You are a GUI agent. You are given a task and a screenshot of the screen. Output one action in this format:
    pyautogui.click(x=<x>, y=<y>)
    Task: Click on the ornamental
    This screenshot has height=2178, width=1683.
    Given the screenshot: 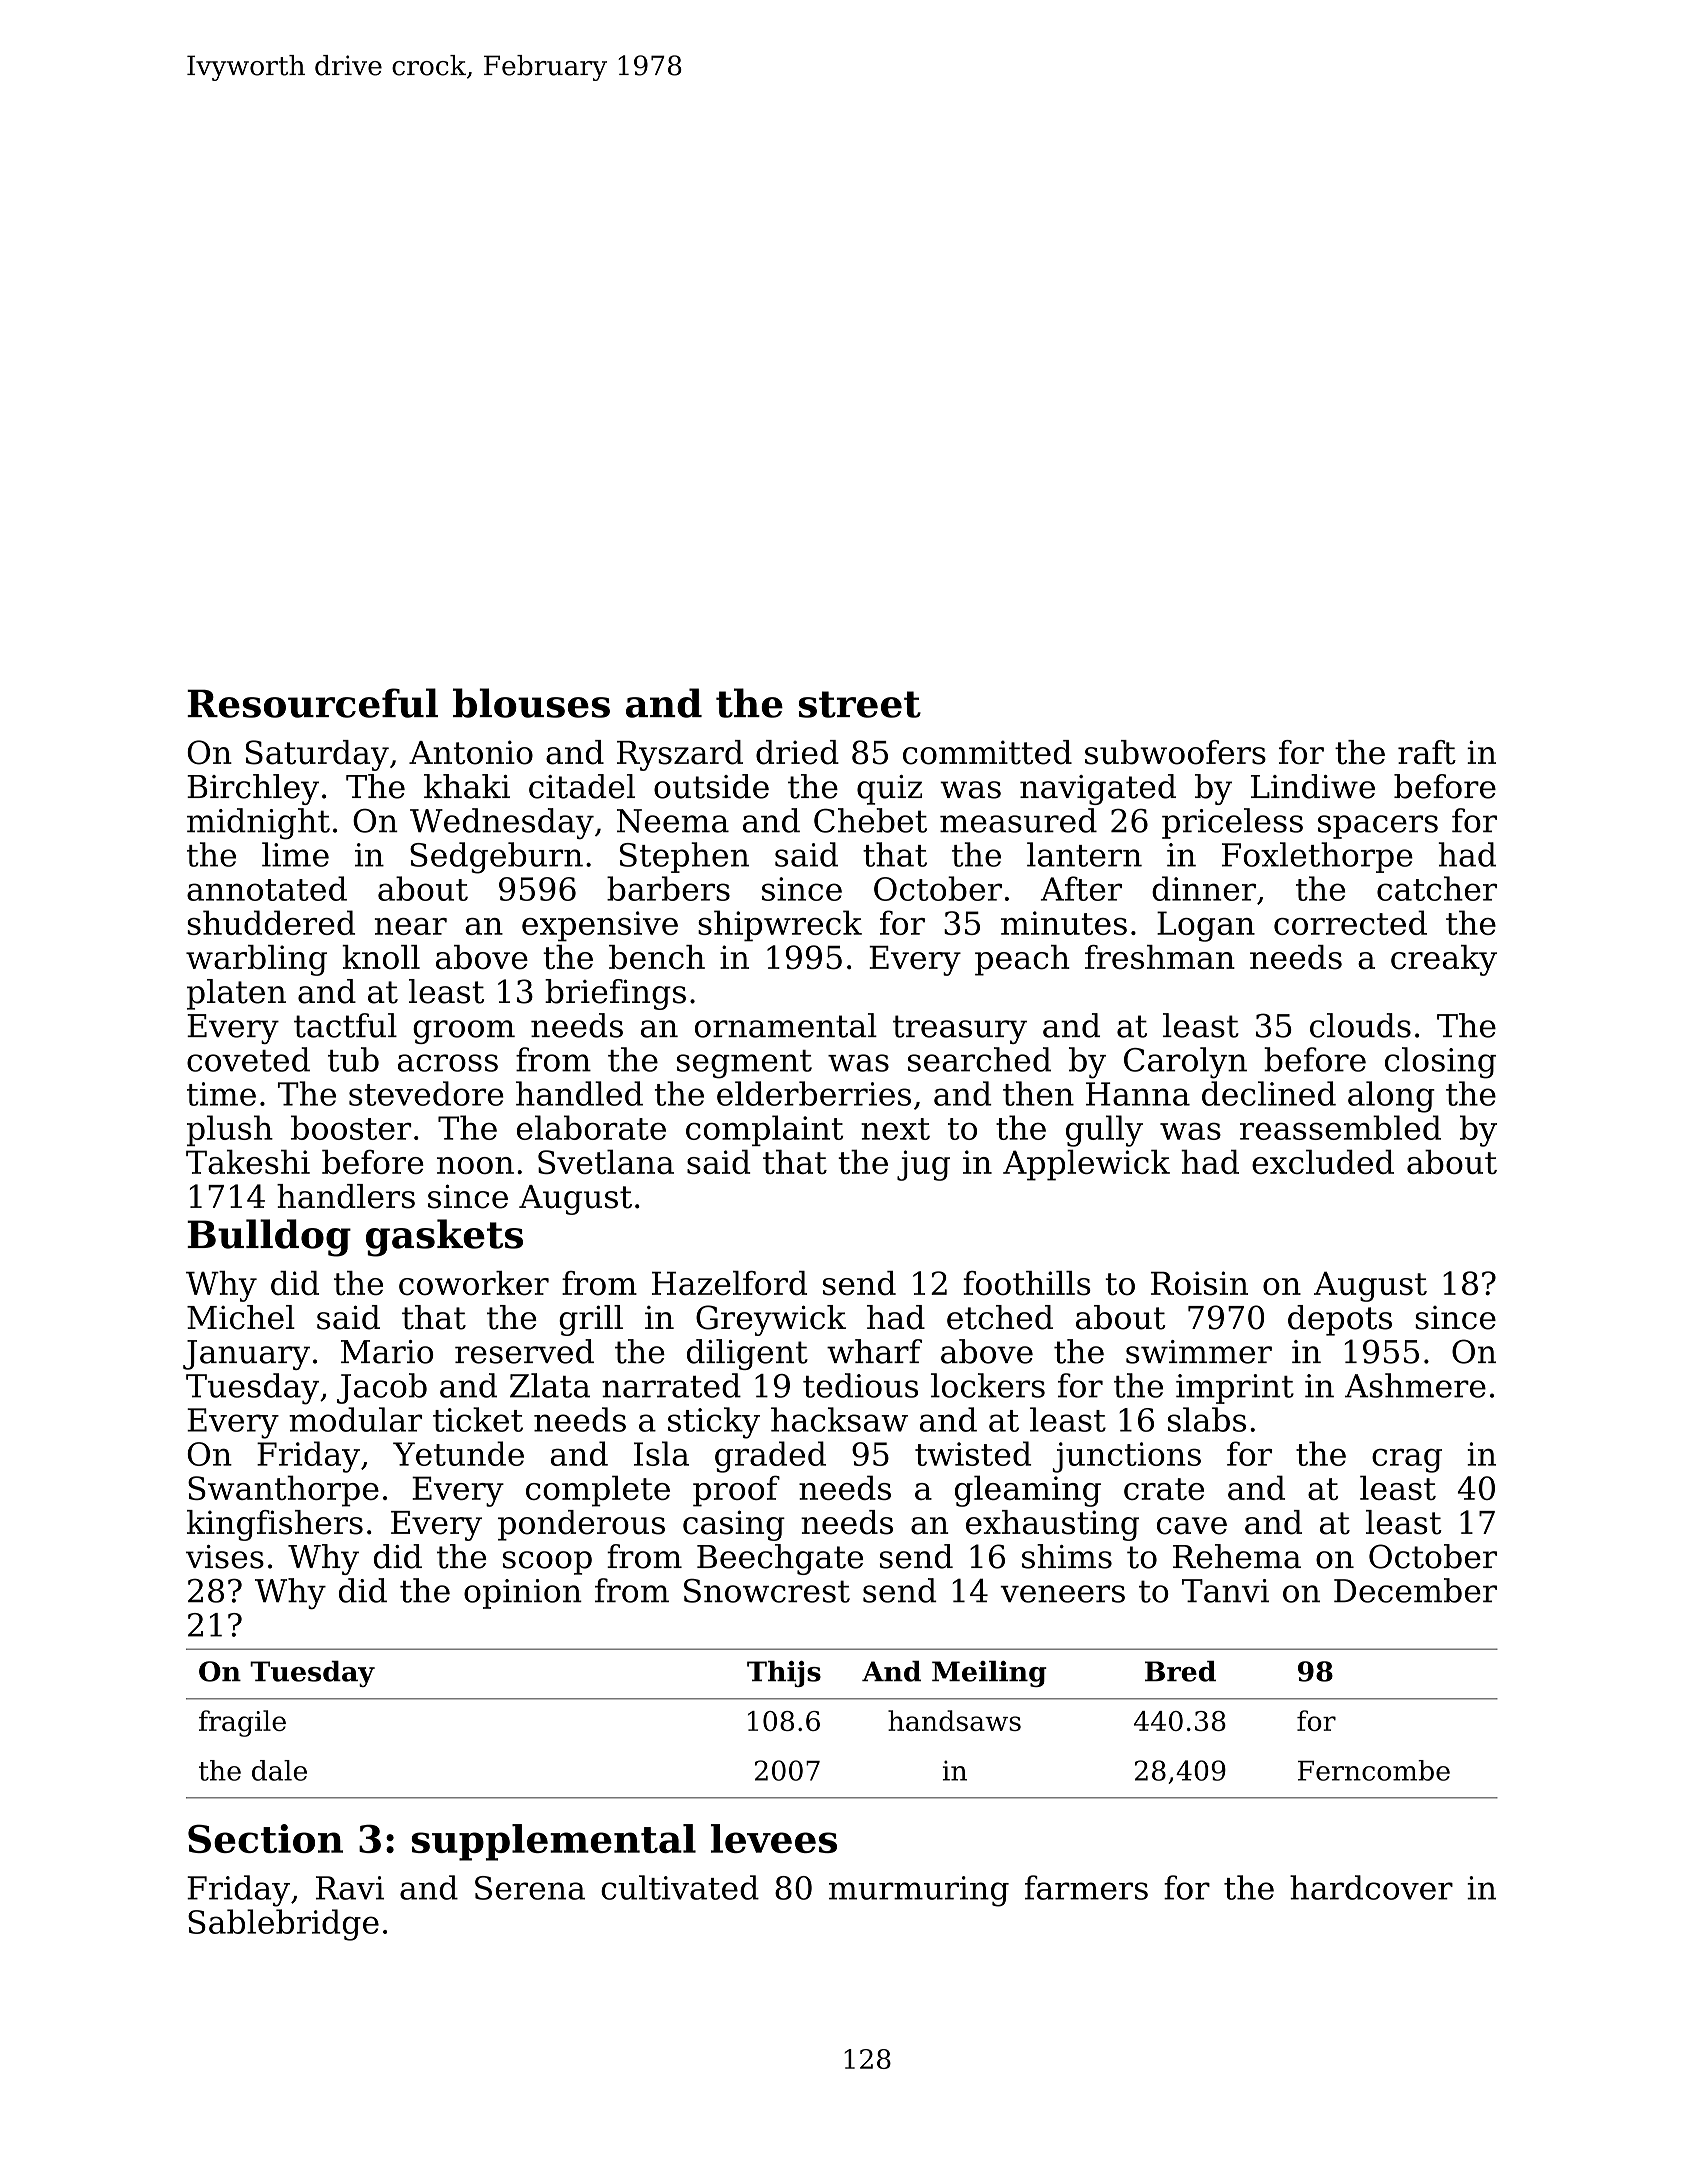 What is the action you would take?
    pyautogui.click(x=786, y=1025)
